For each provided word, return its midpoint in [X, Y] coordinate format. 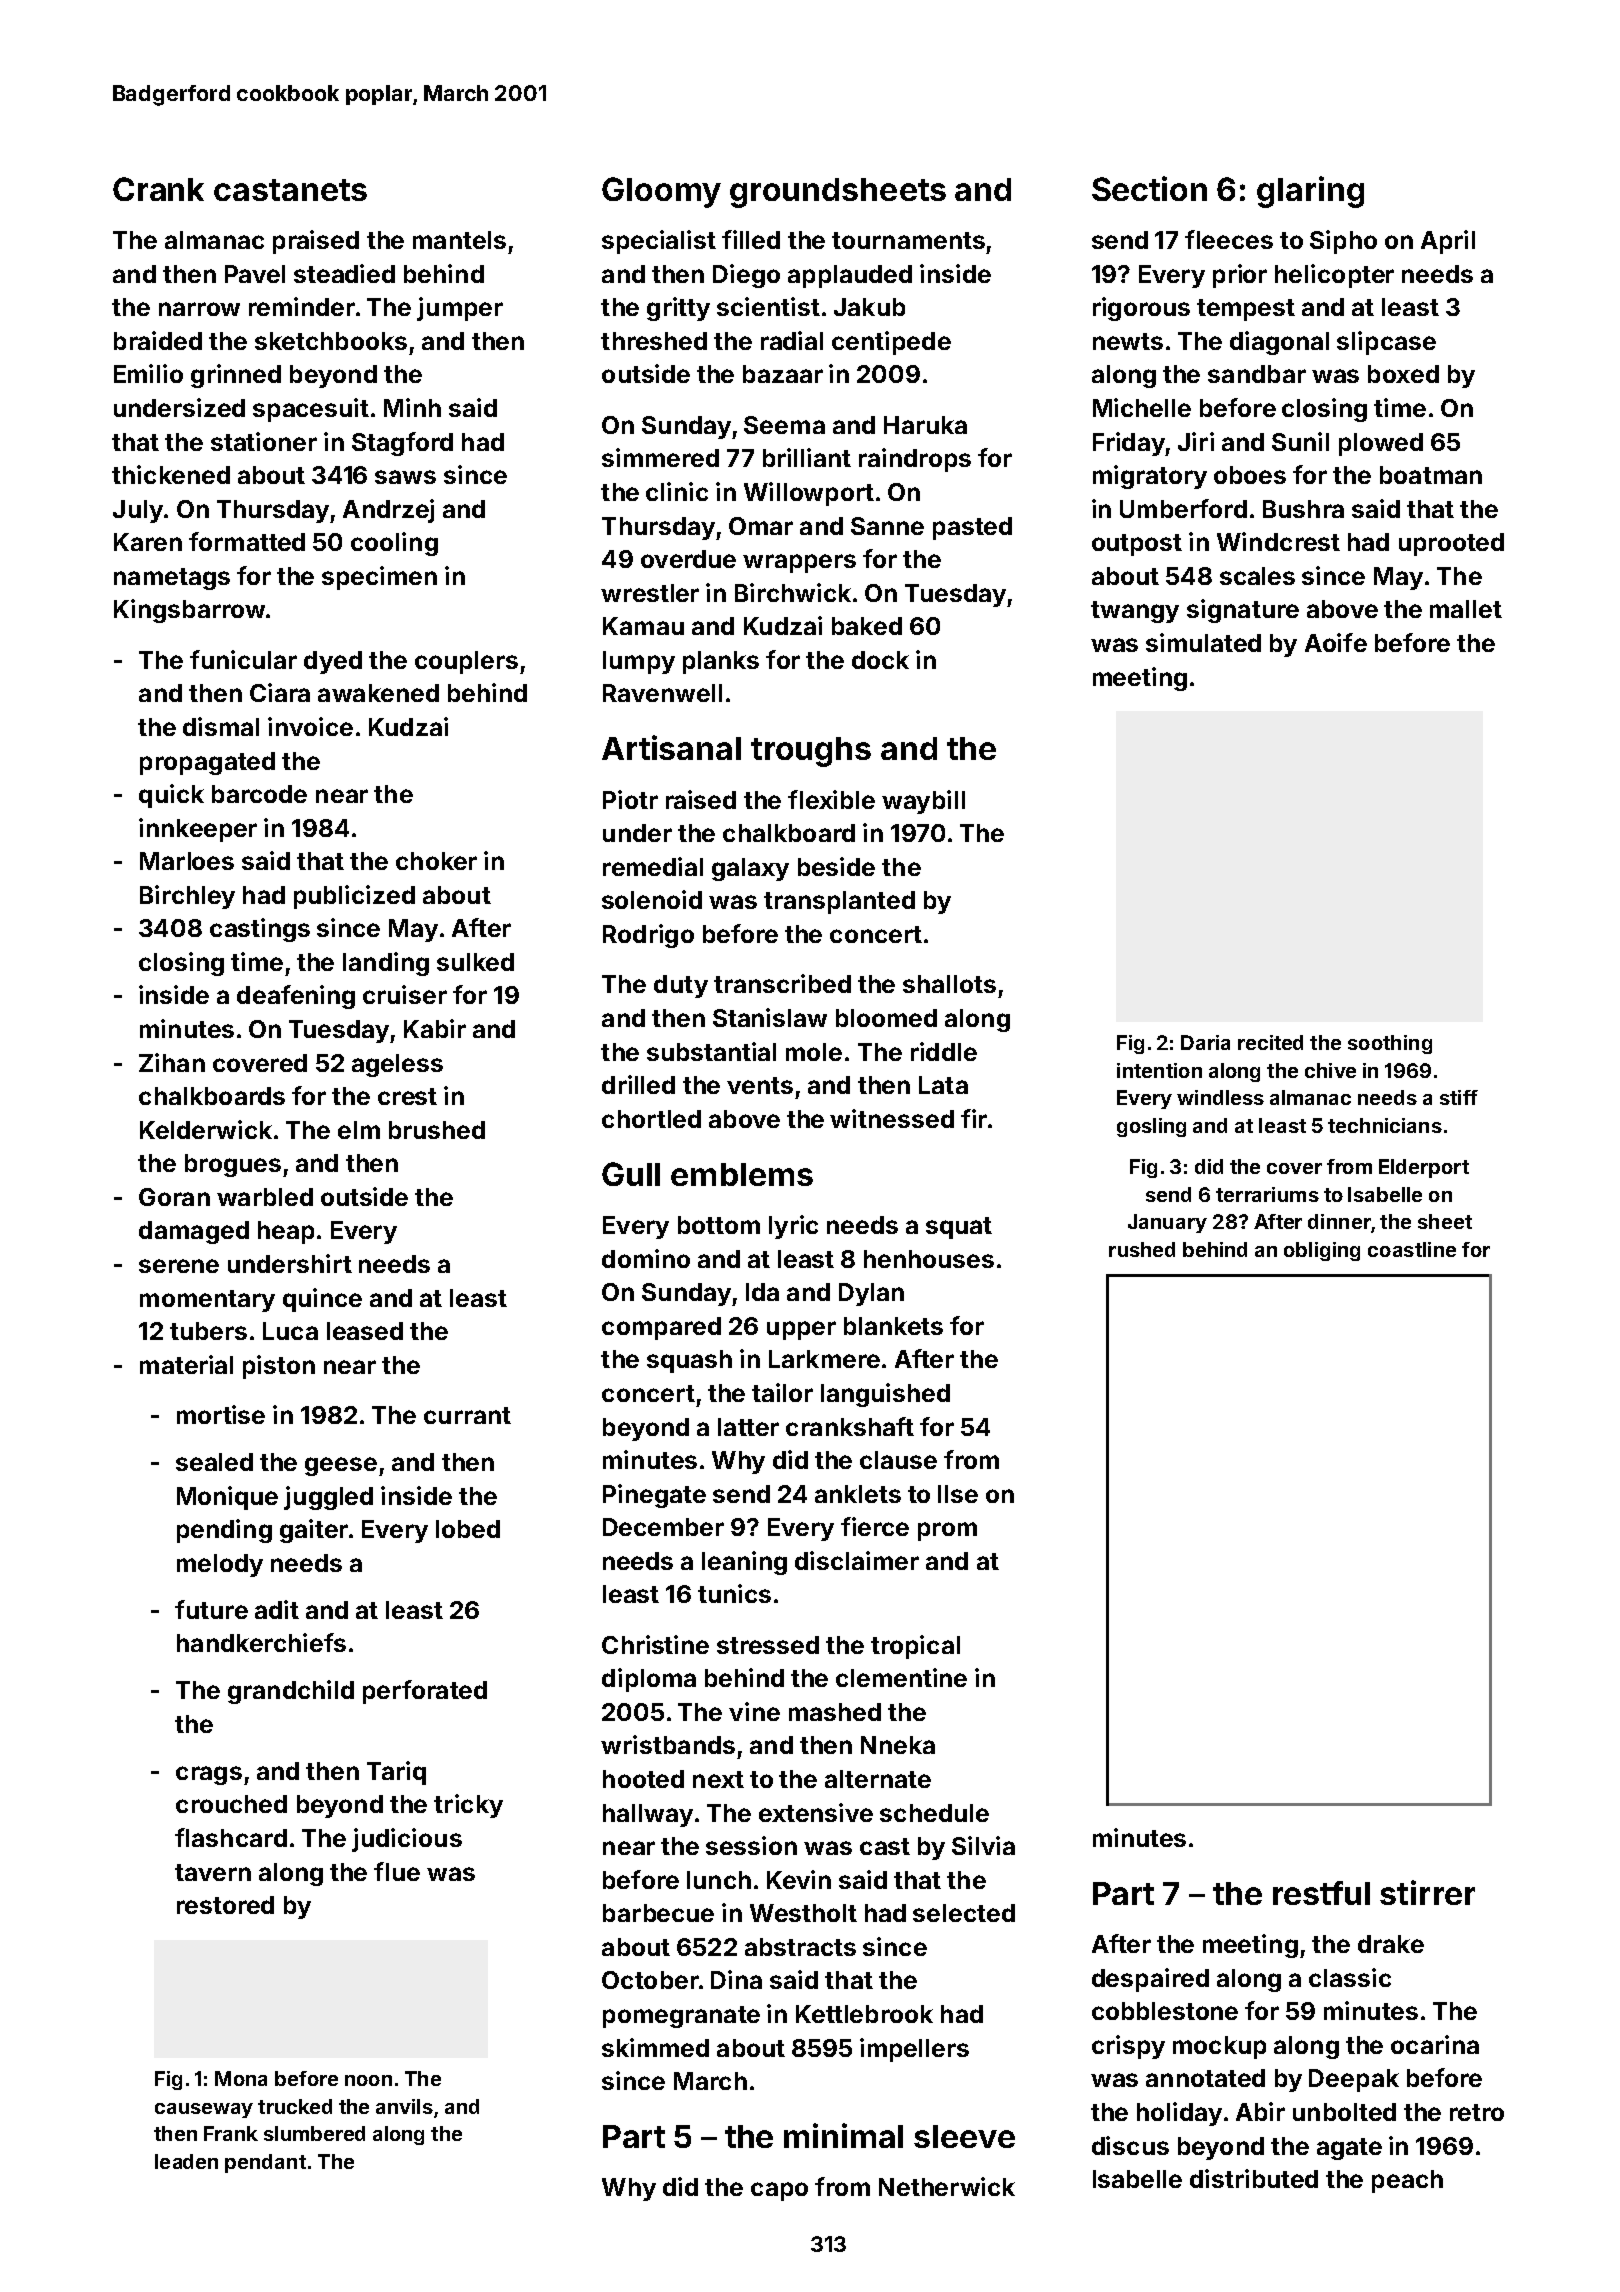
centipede [891, 343]
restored [225, 1905]
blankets [893, 1326]
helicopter [1334, 276]
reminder [302, 306]
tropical [915, 1647]
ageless [397, 1065]
